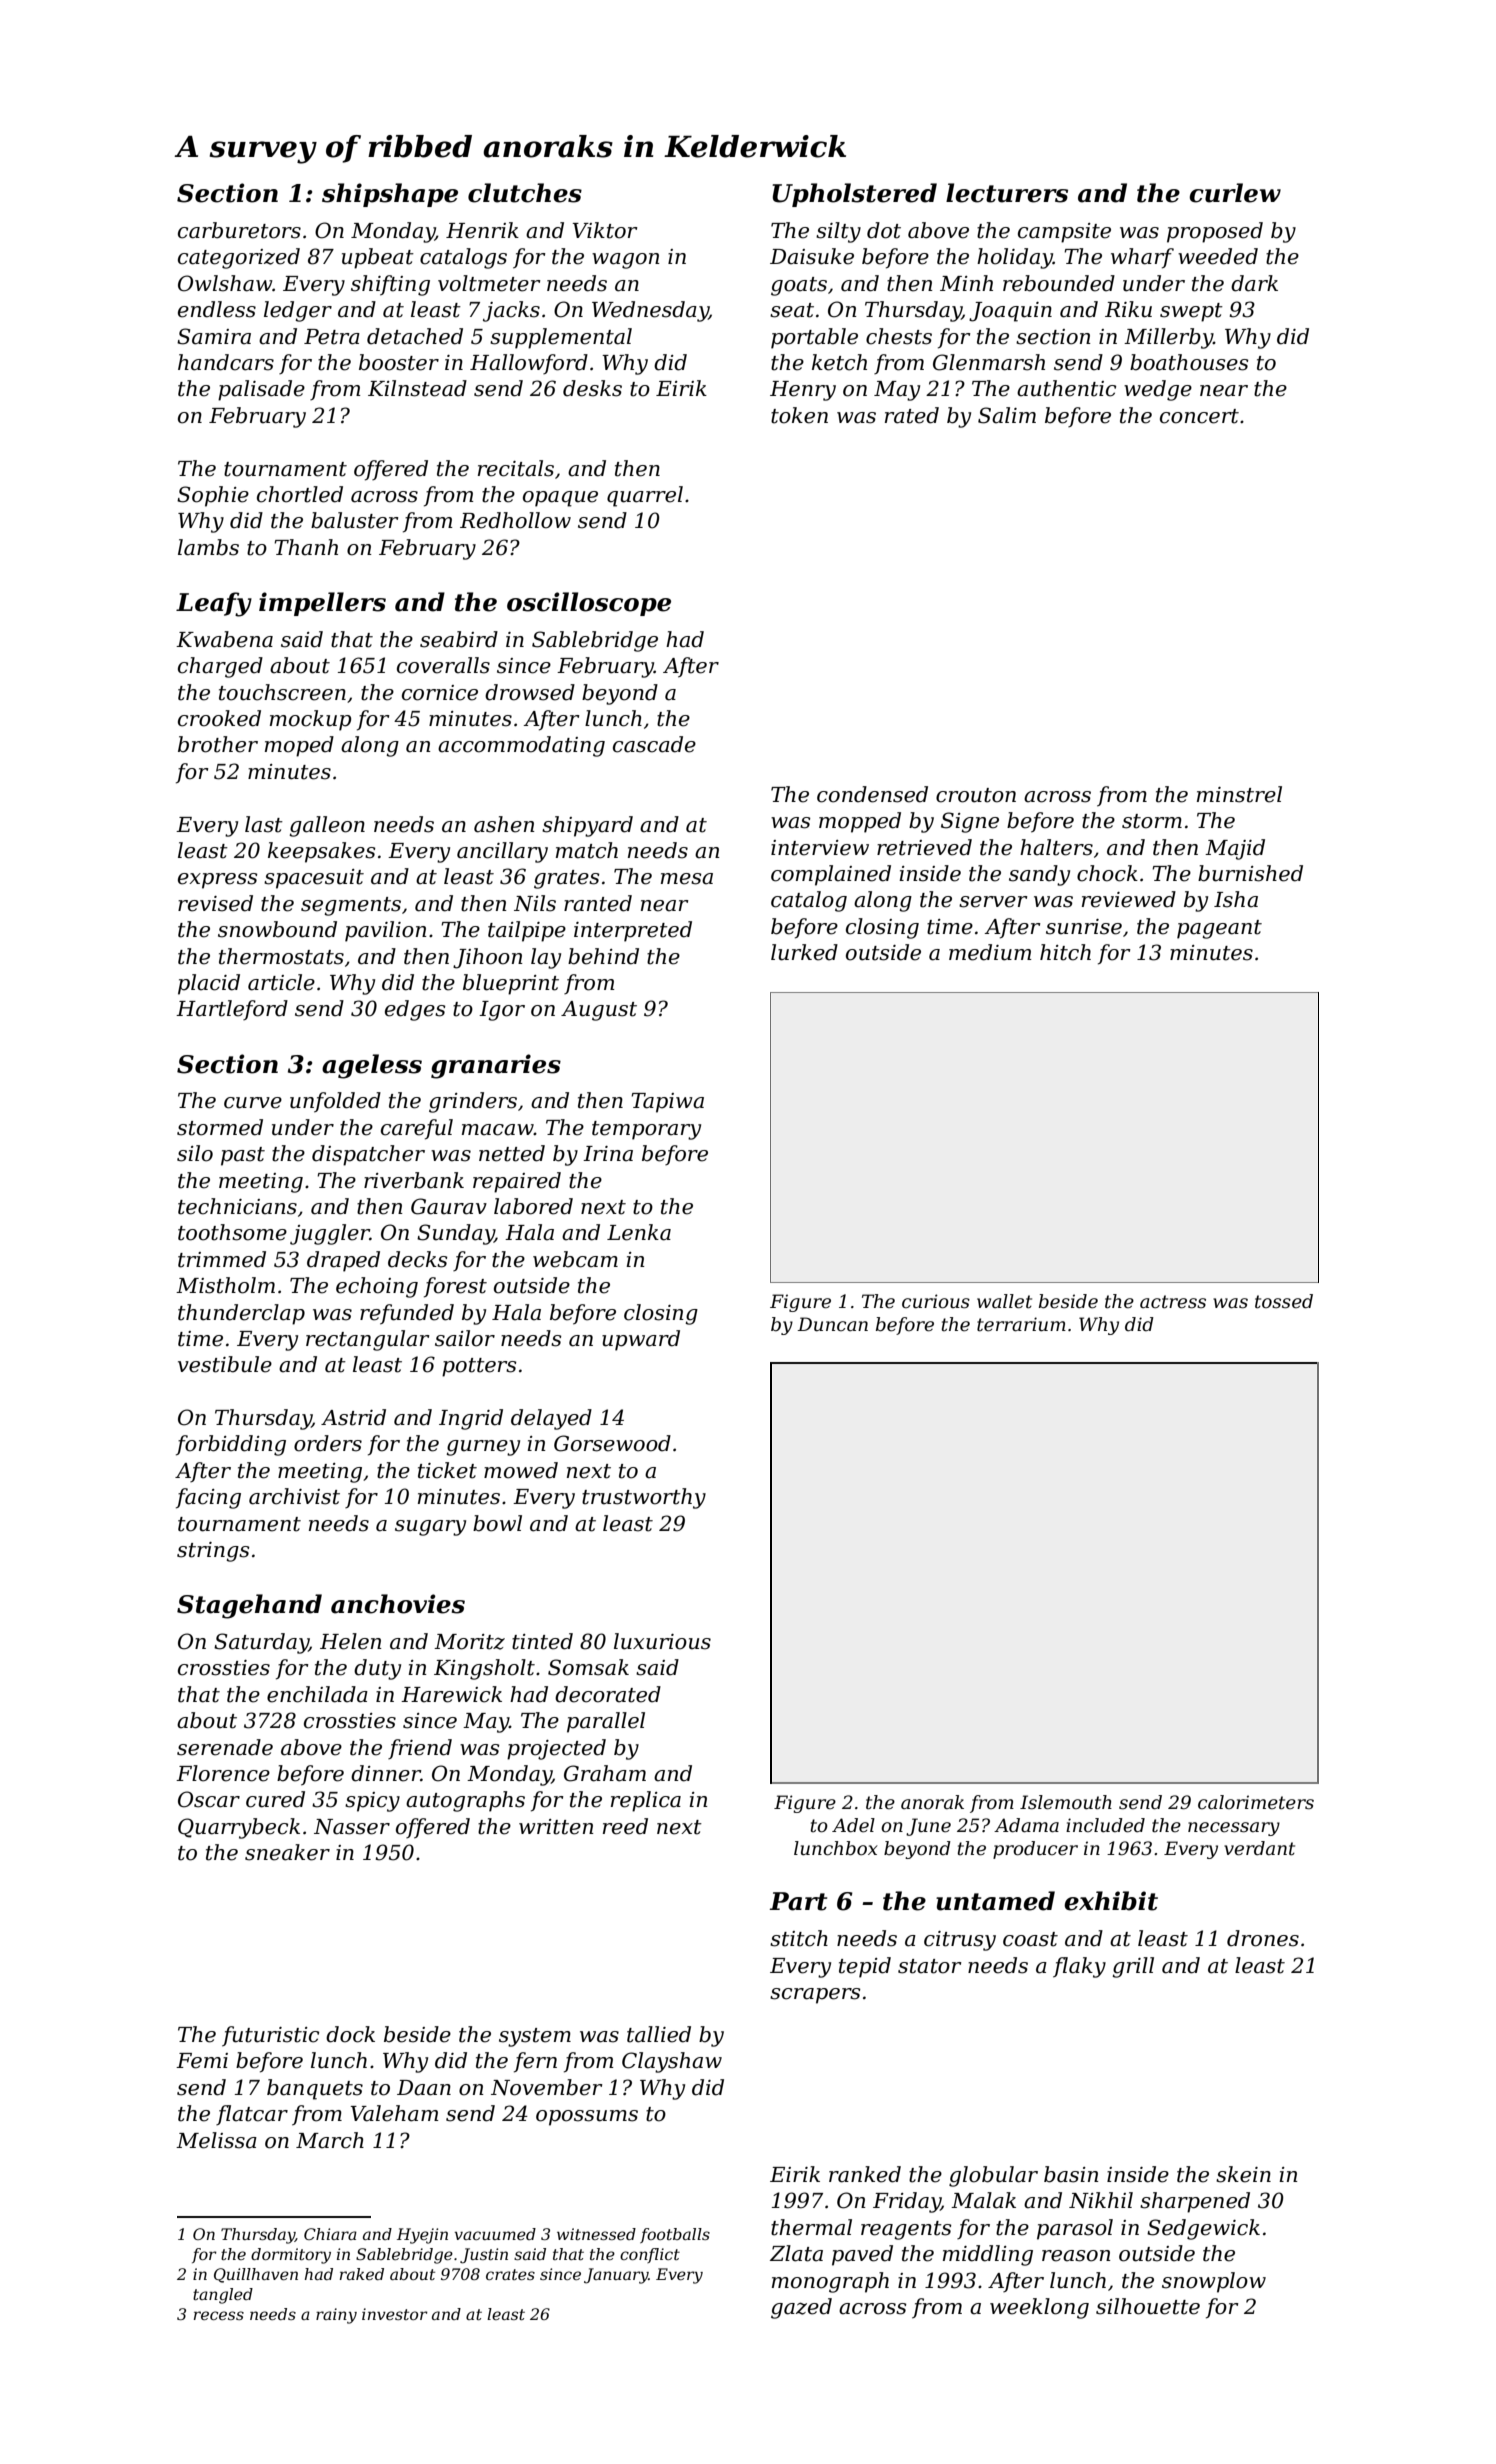 The height and width of the document is (2464, 1496). I want to click on brother, so click(218, 744).
